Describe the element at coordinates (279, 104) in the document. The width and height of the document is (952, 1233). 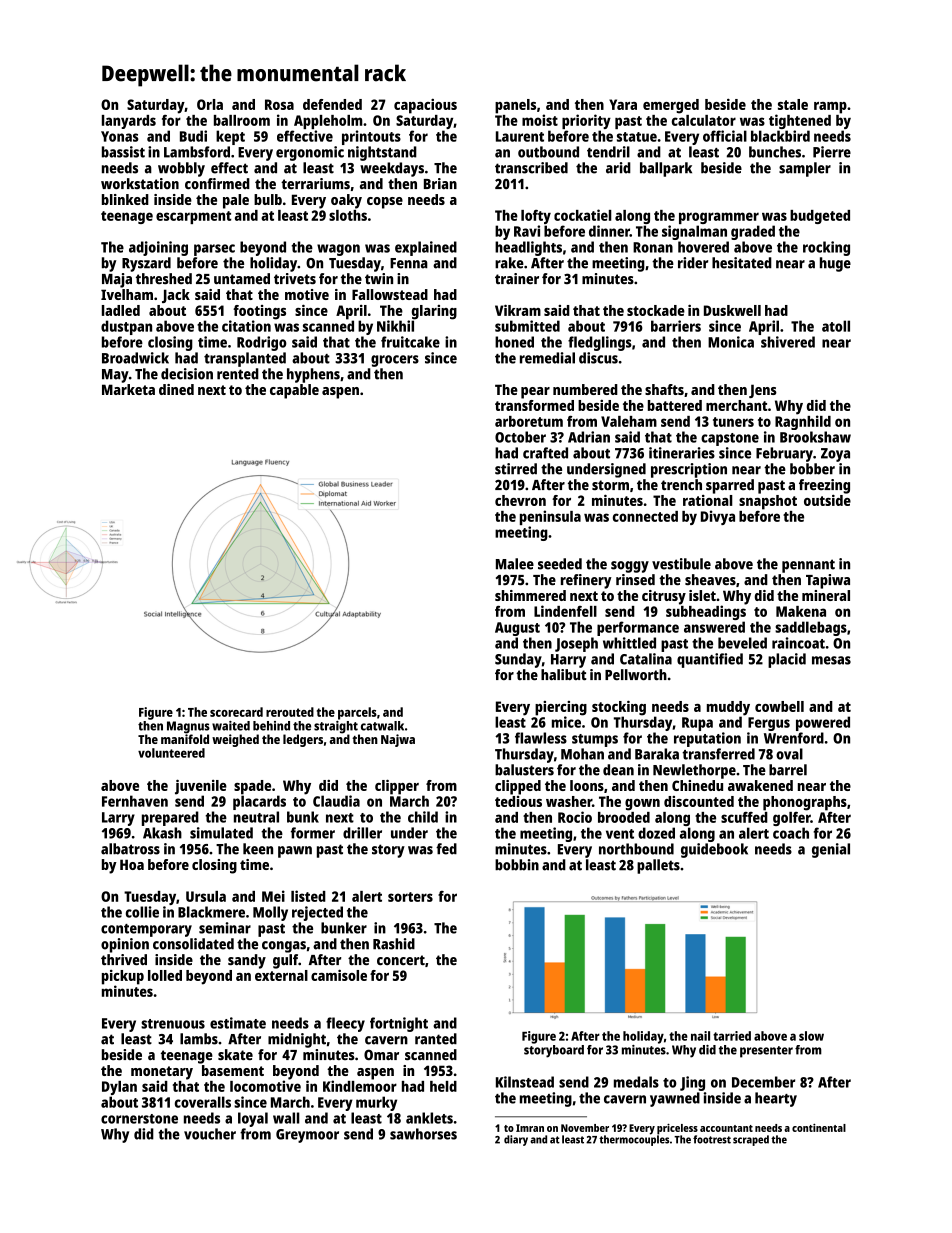
I see `Rosa` at that location.
